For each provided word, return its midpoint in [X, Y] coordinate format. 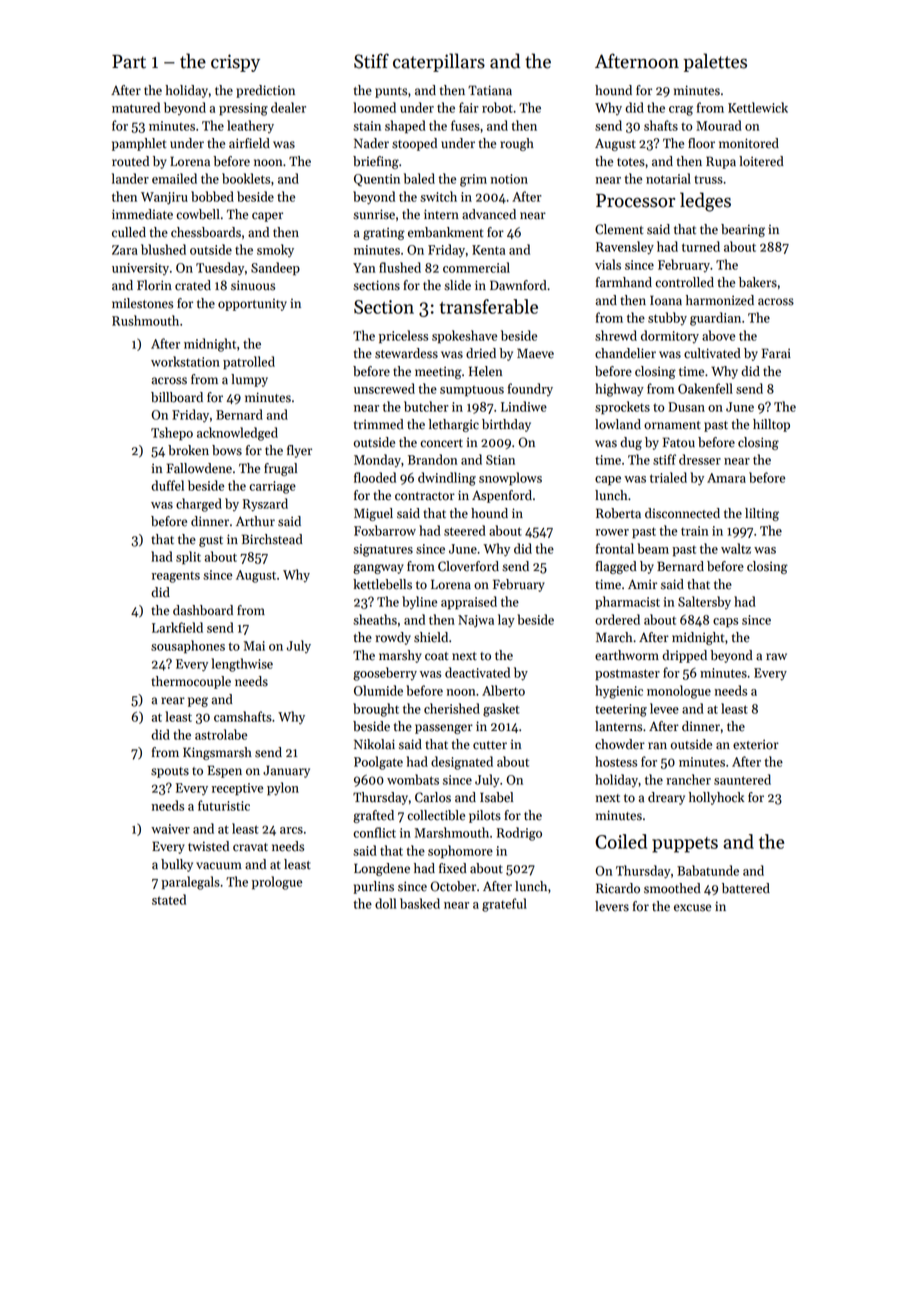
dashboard [203, 610]
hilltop [771, 425]
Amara [726, 478]
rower [612, 532]
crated [193, 285]
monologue [679, 692]
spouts [170, 772]
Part [129, 62]
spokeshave [464, 336]
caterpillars [439, 62]
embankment [446, 232]
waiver [170, 829]
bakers [758, 282]
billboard [177, 397]
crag [681, 111]
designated [462, 763]
